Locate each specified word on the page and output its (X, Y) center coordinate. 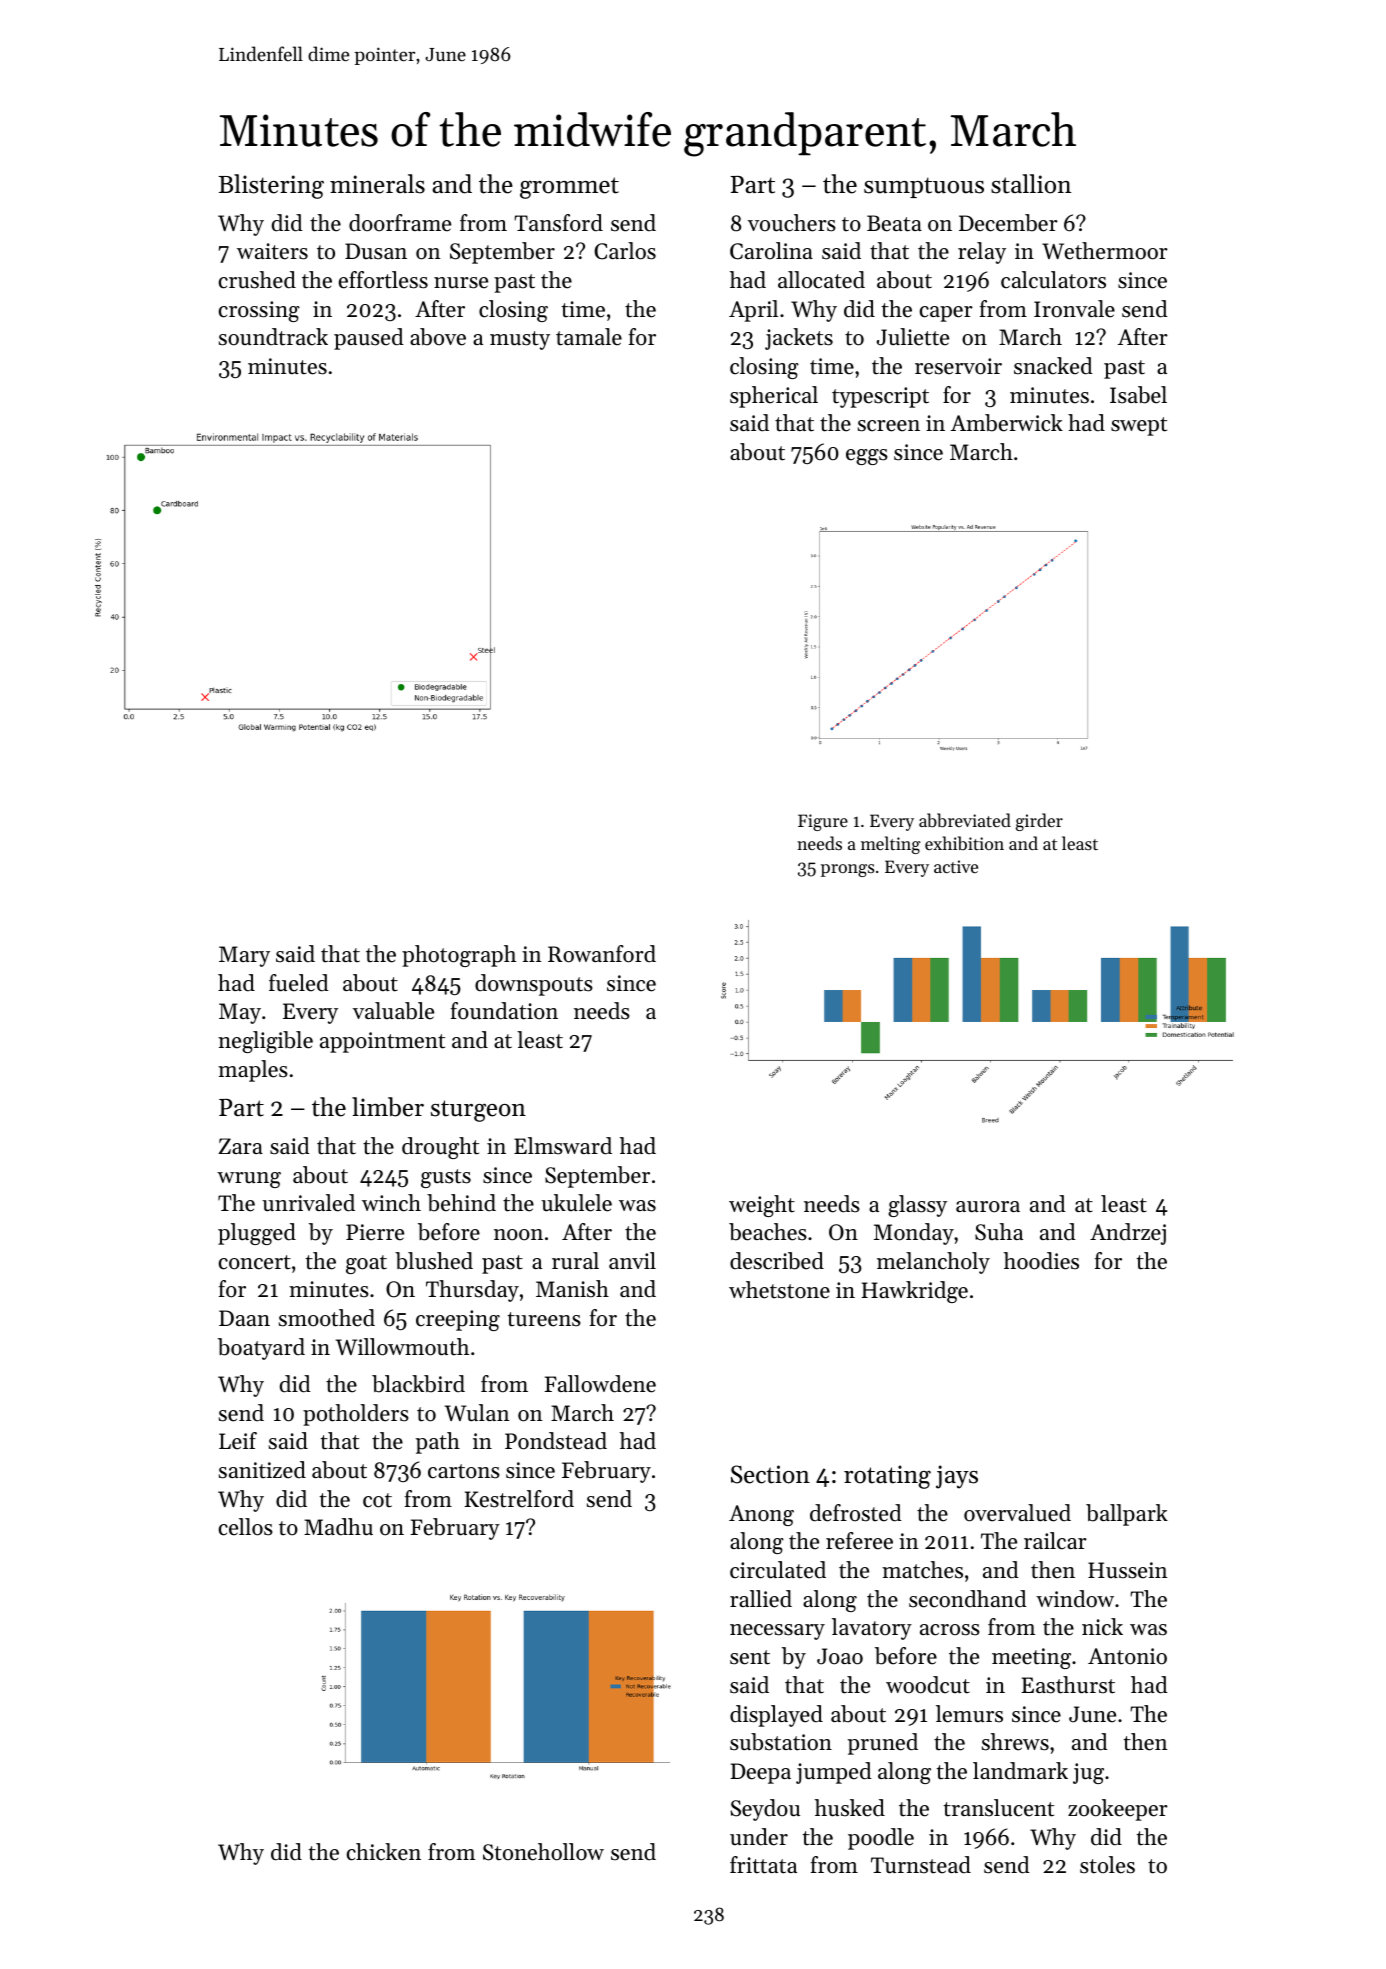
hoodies (1041, 1261)
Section (770, 1474)
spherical (774, 397)
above (438, 337)
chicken (384, 1852)
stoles (1107, 1865)
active (956, 866)
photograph (459, 956)
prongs (848, 870)
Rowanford (602, 954)
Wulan (477, 1413)
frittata (763, 1865)
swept (1139, 426)
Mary (244, 956)
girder (1039, 822)
